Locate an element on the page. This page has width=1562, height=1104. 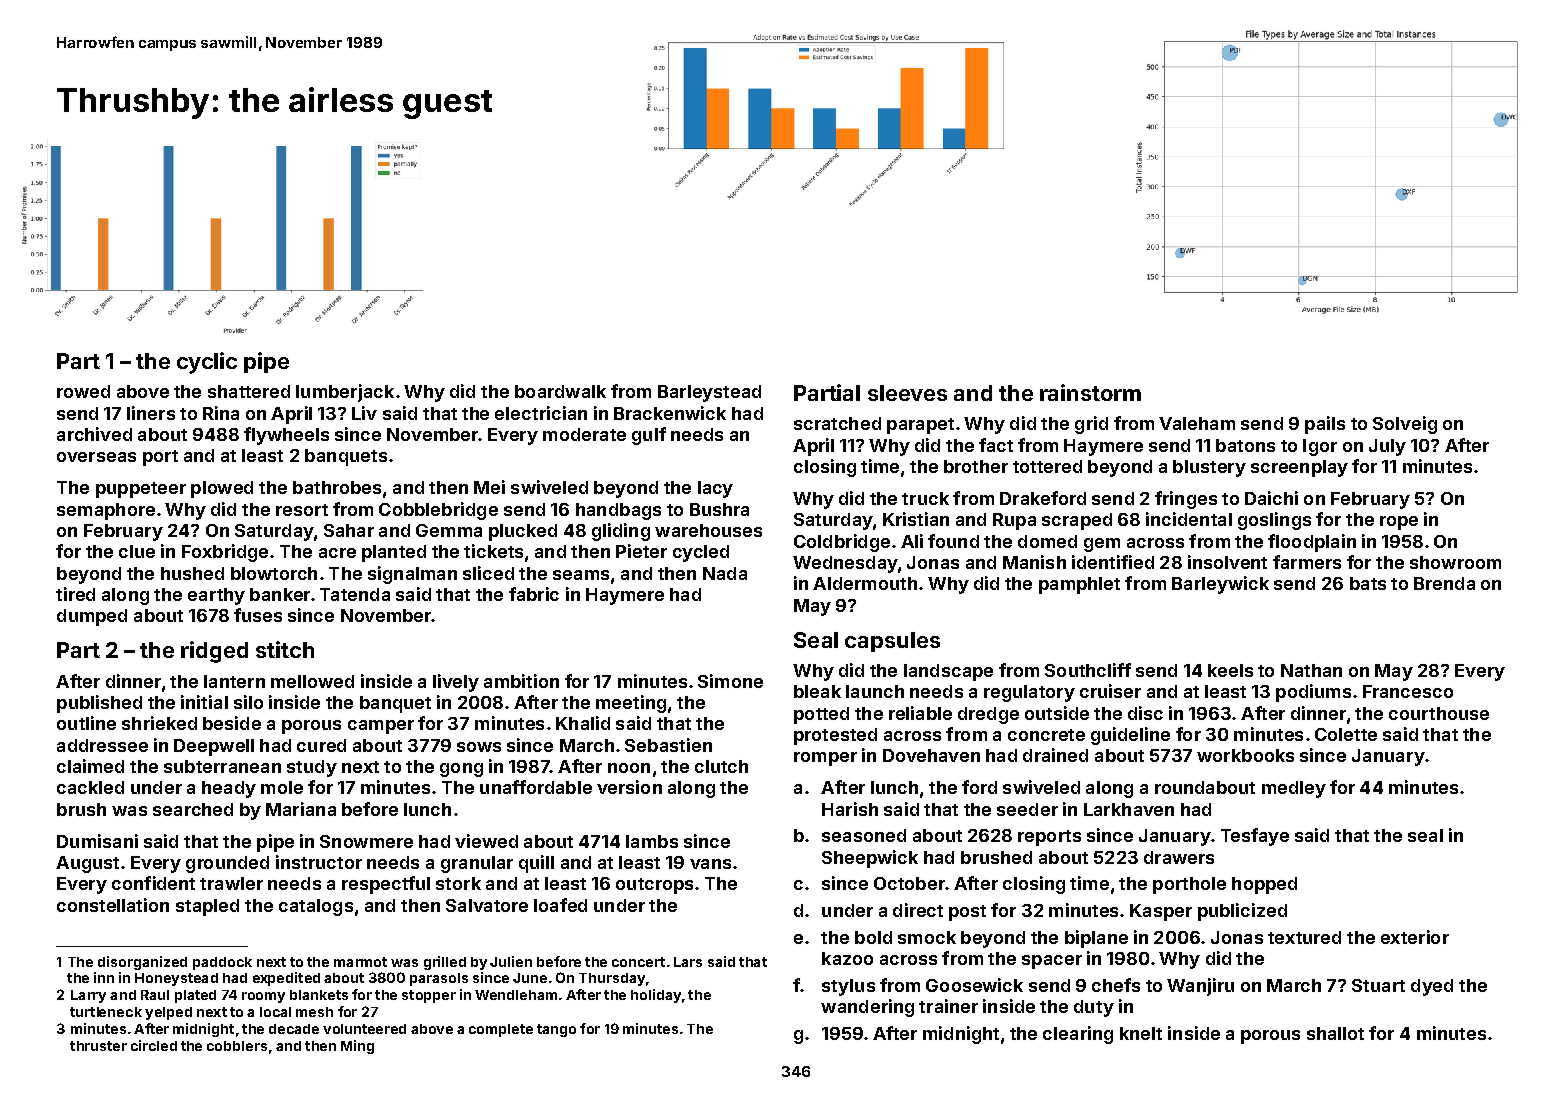
confident is located at coordinates (153, 883).
